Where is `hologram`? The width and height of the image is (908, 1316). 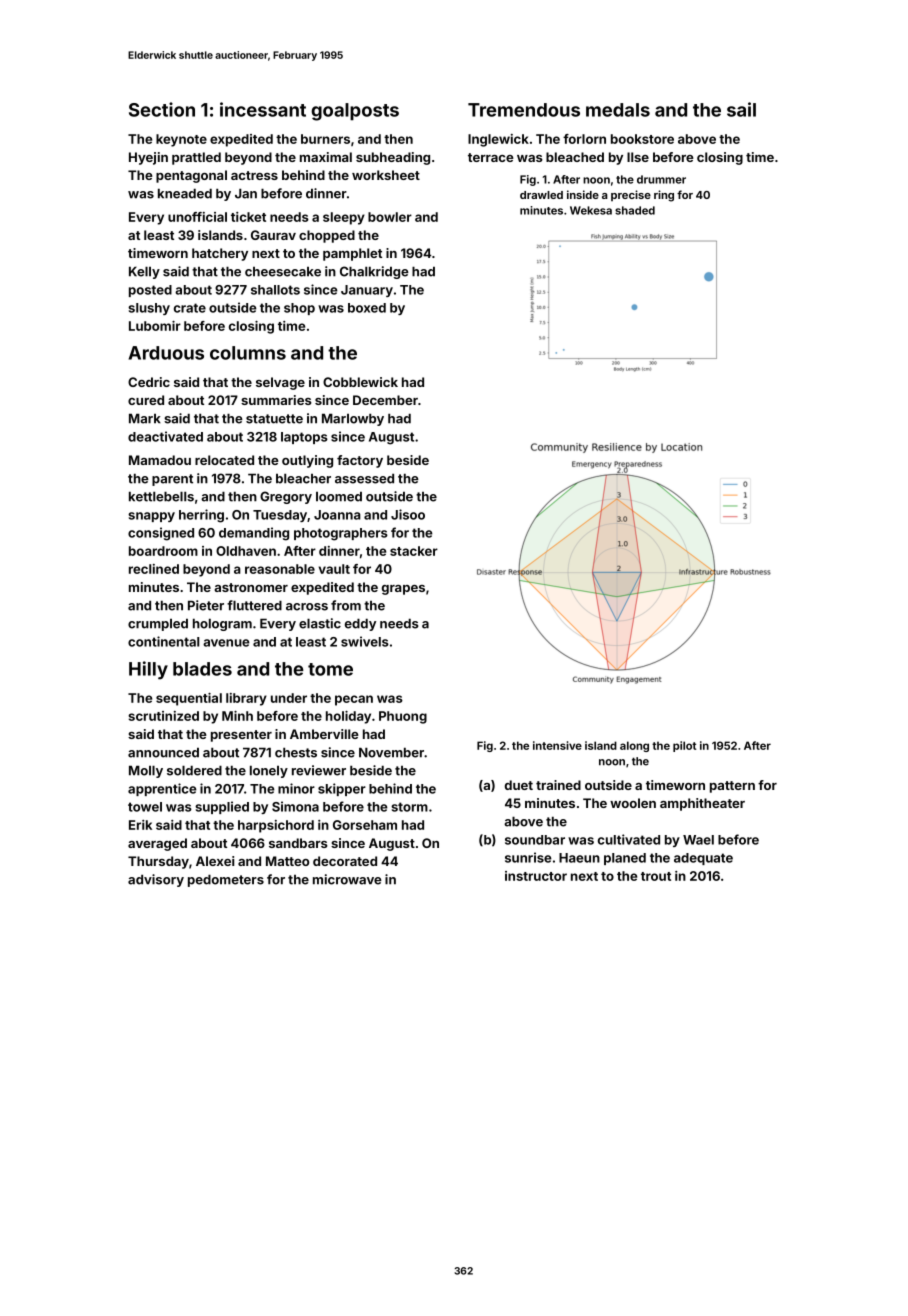
hologram is located at coordinates (222, 625).
